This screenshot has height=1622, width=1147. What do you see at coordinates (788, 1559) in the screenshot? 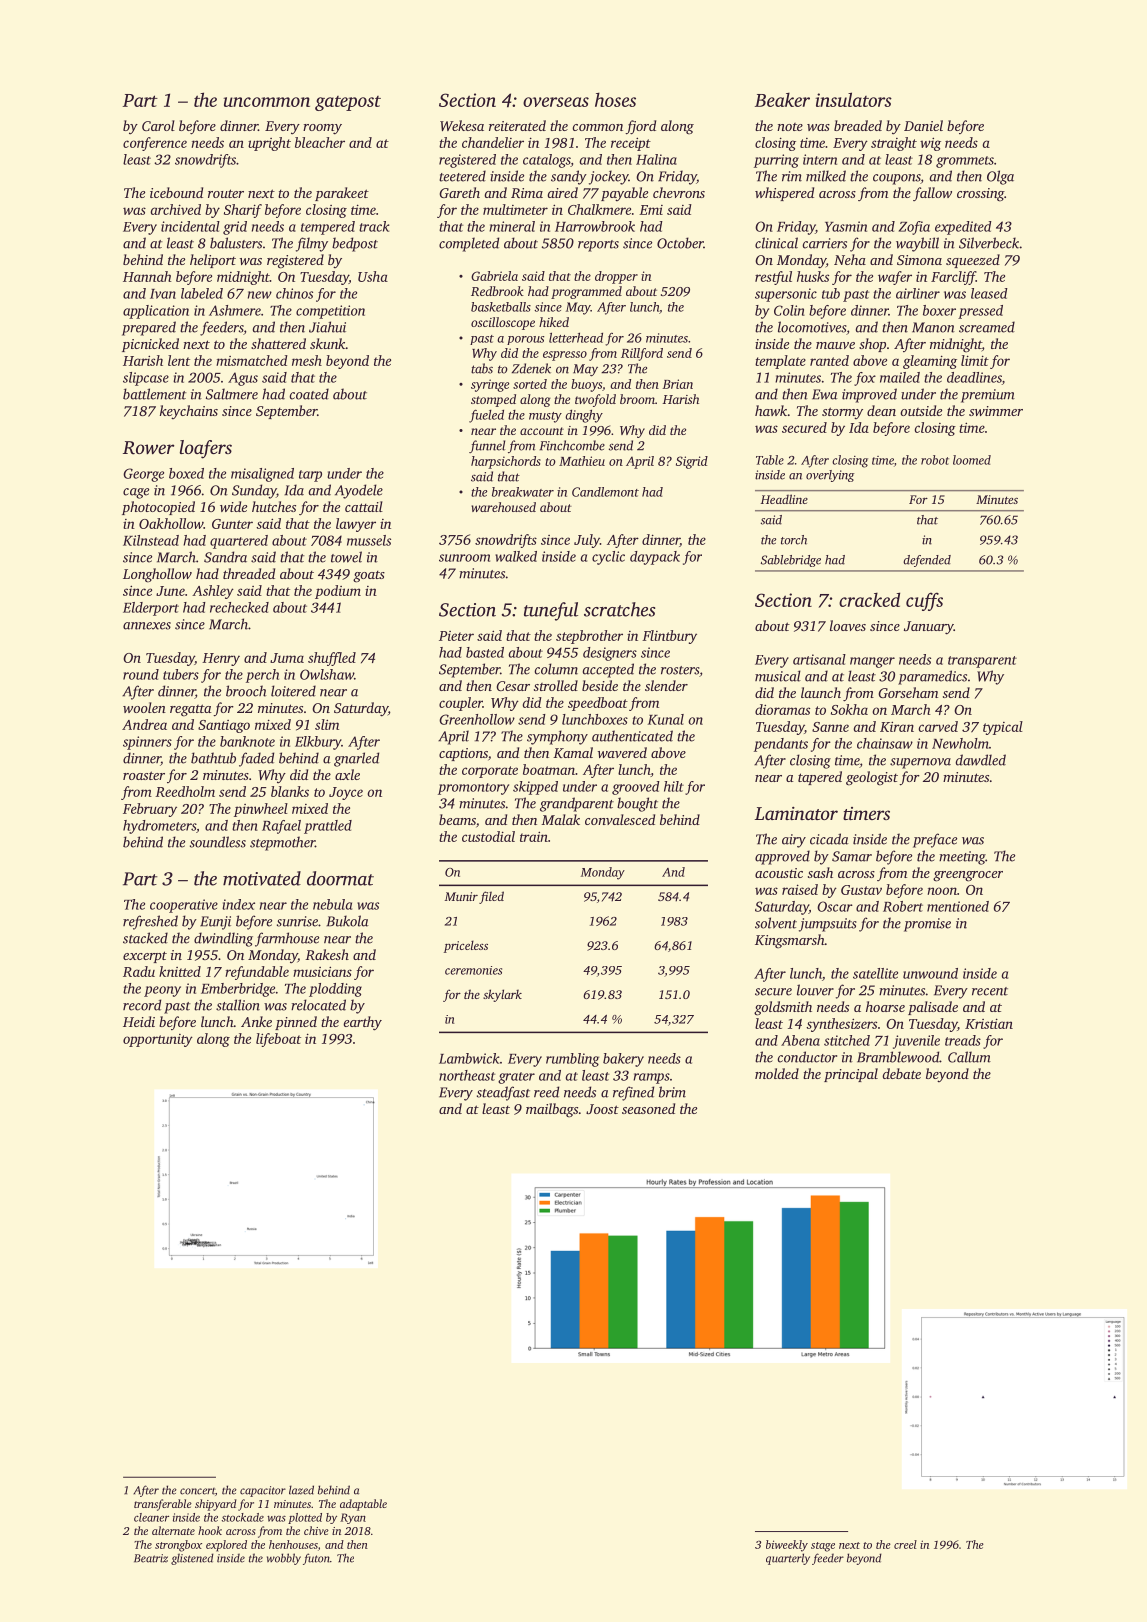
I see `quarterly` at bounding box center [788, 1559].
